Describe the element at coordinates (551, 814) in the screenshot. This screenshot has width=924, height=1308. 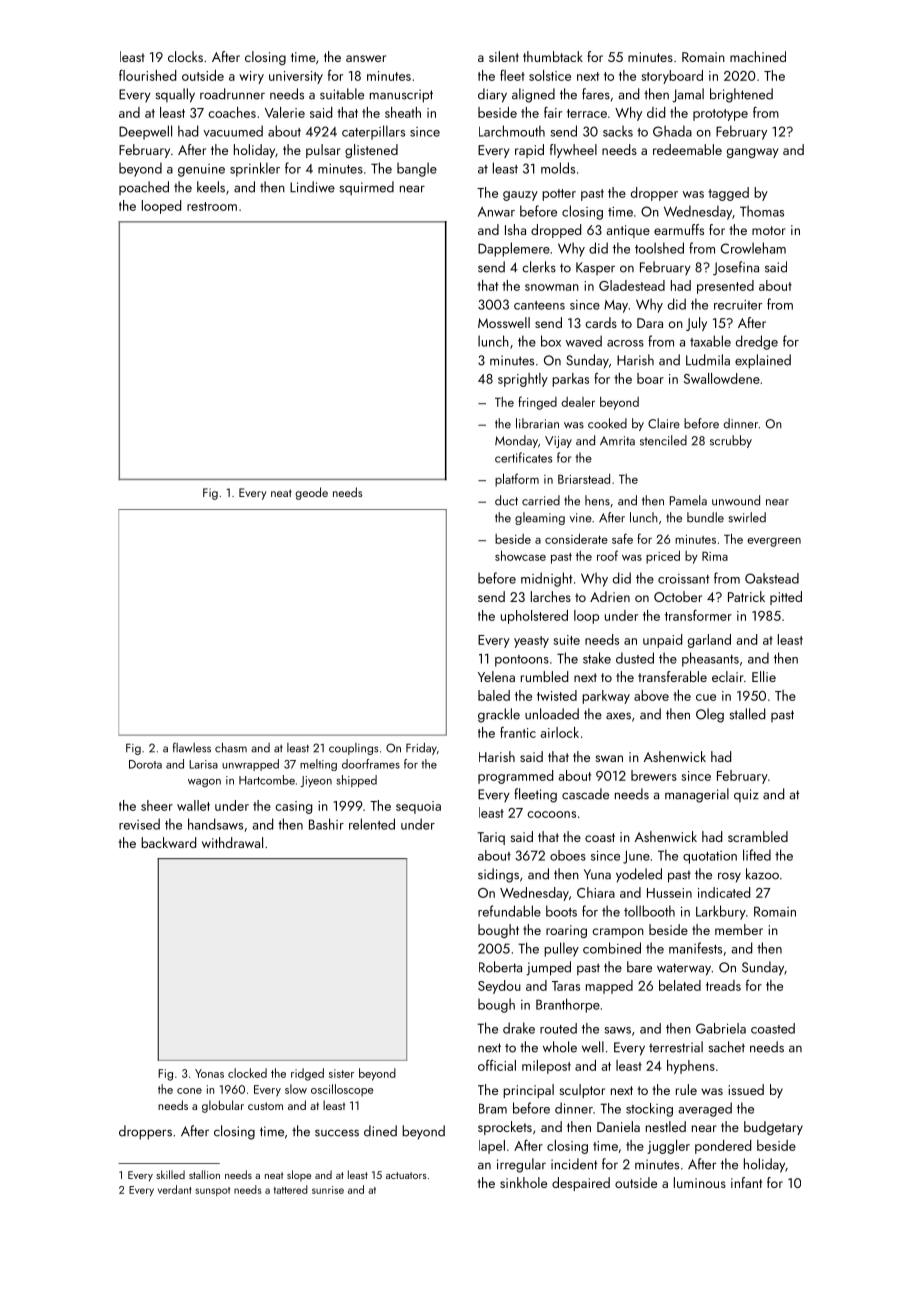
I see `cocoons` at that location.
